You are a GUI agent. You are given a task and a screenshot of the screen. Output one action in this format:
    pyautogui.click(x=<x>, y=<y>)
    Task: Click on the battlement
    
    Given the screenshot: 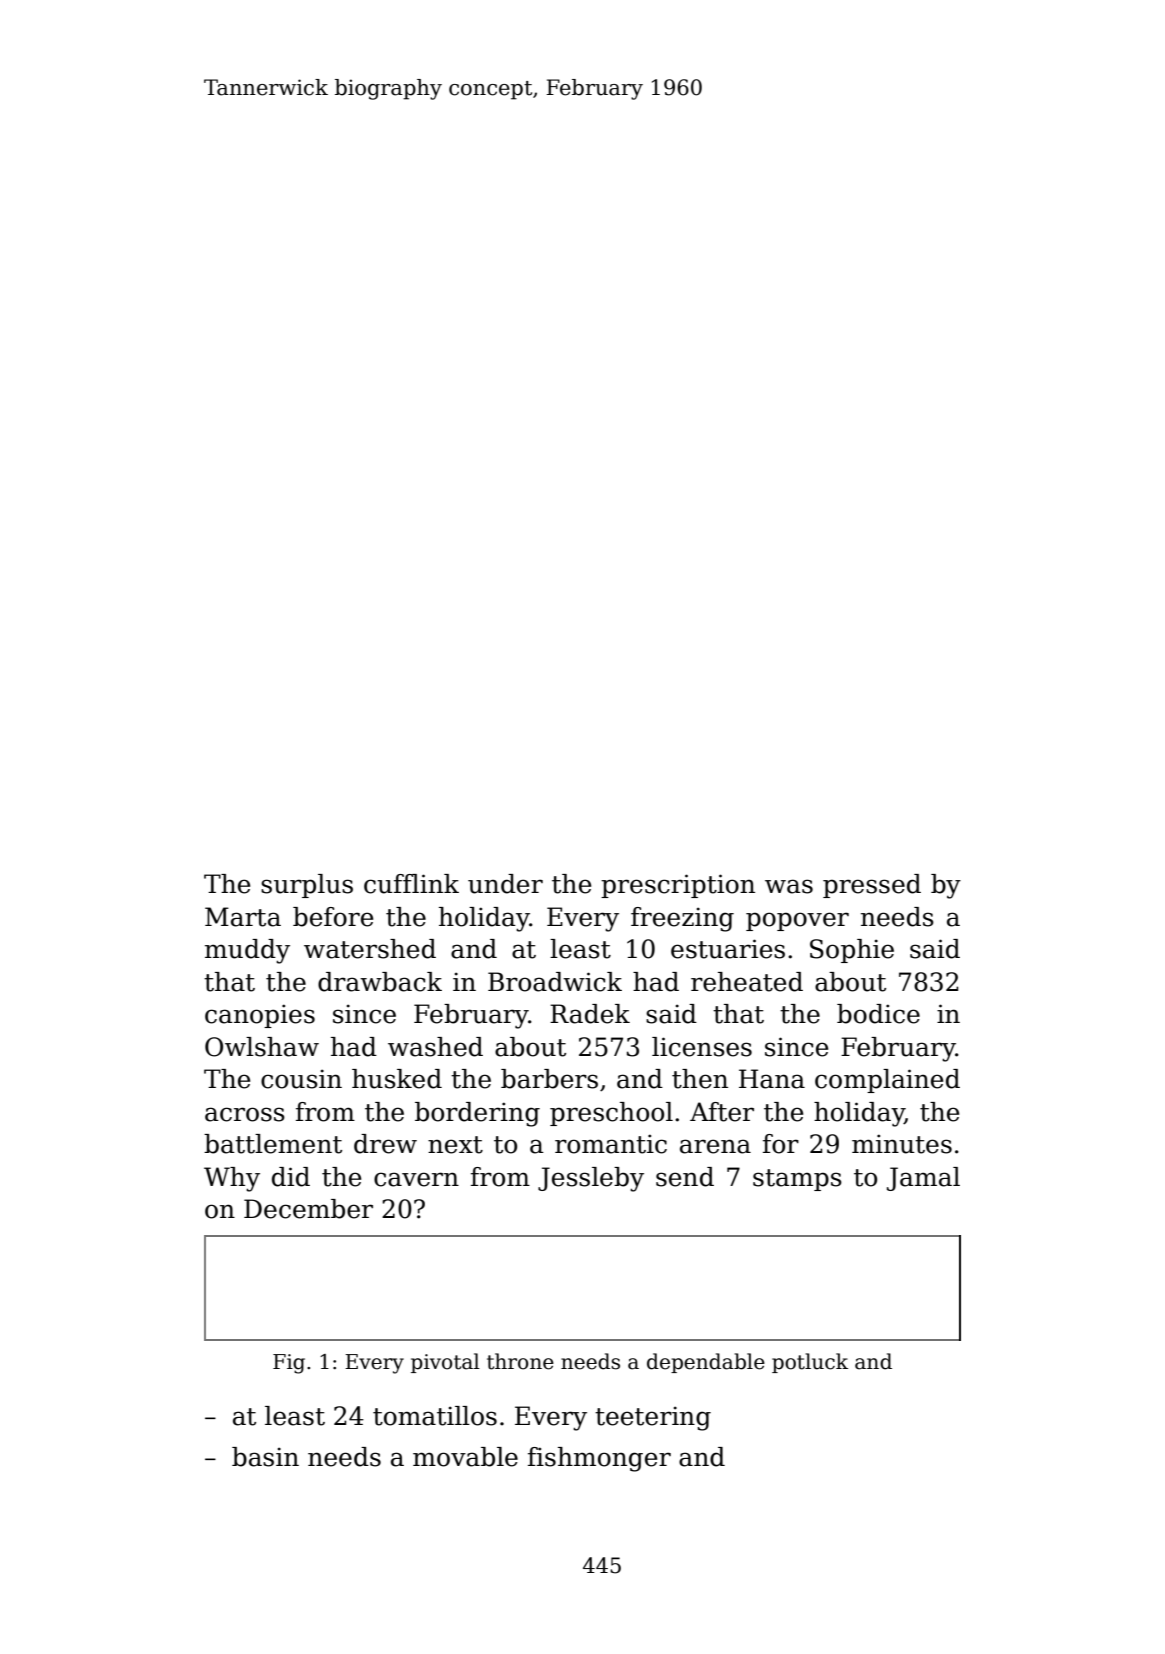 What is the action you would take?
    pyautogui.click(x=273, y=1144)
